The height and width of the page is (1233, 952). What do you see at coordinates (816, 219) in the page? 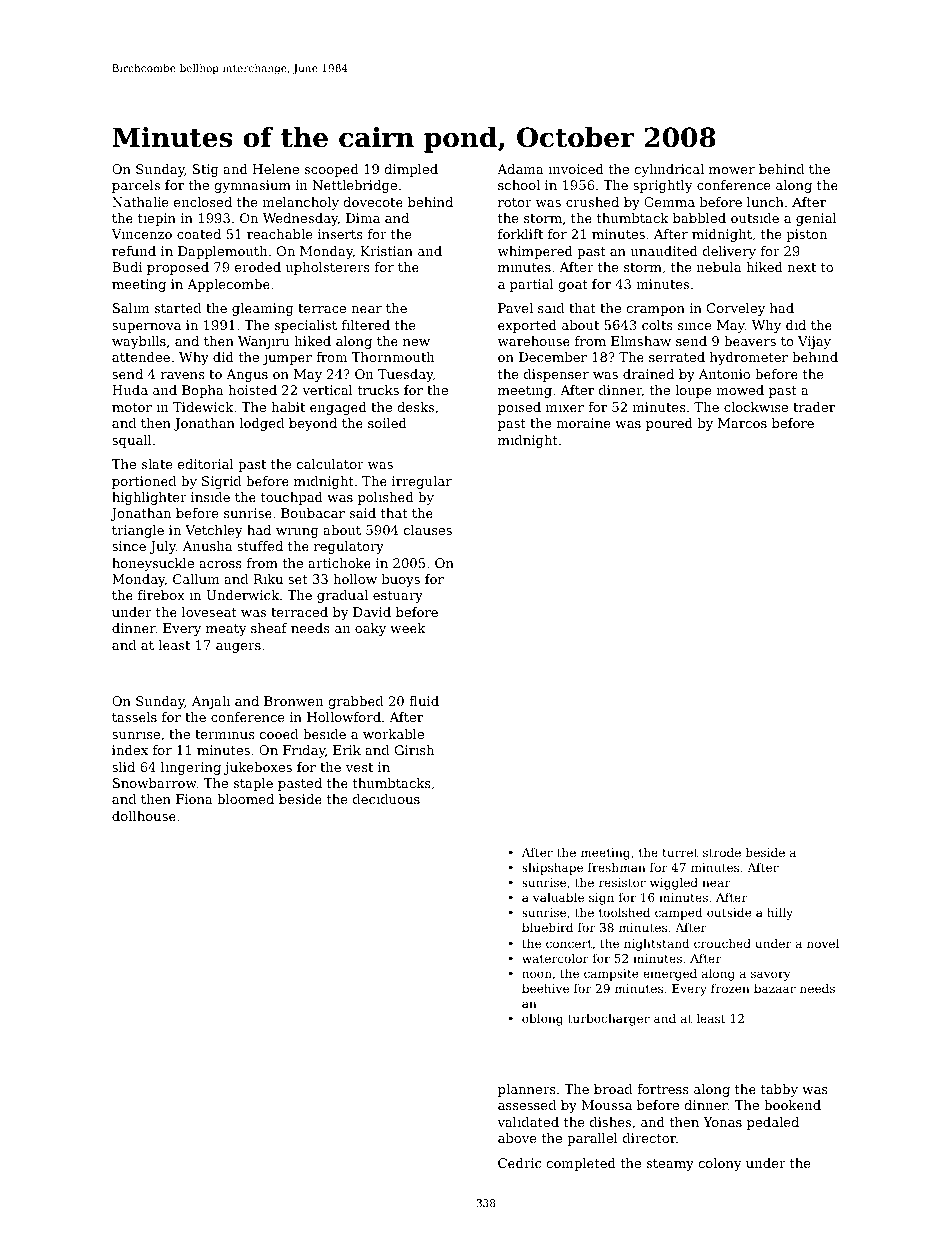
I see `genial` at bounding box center [816, 219].
